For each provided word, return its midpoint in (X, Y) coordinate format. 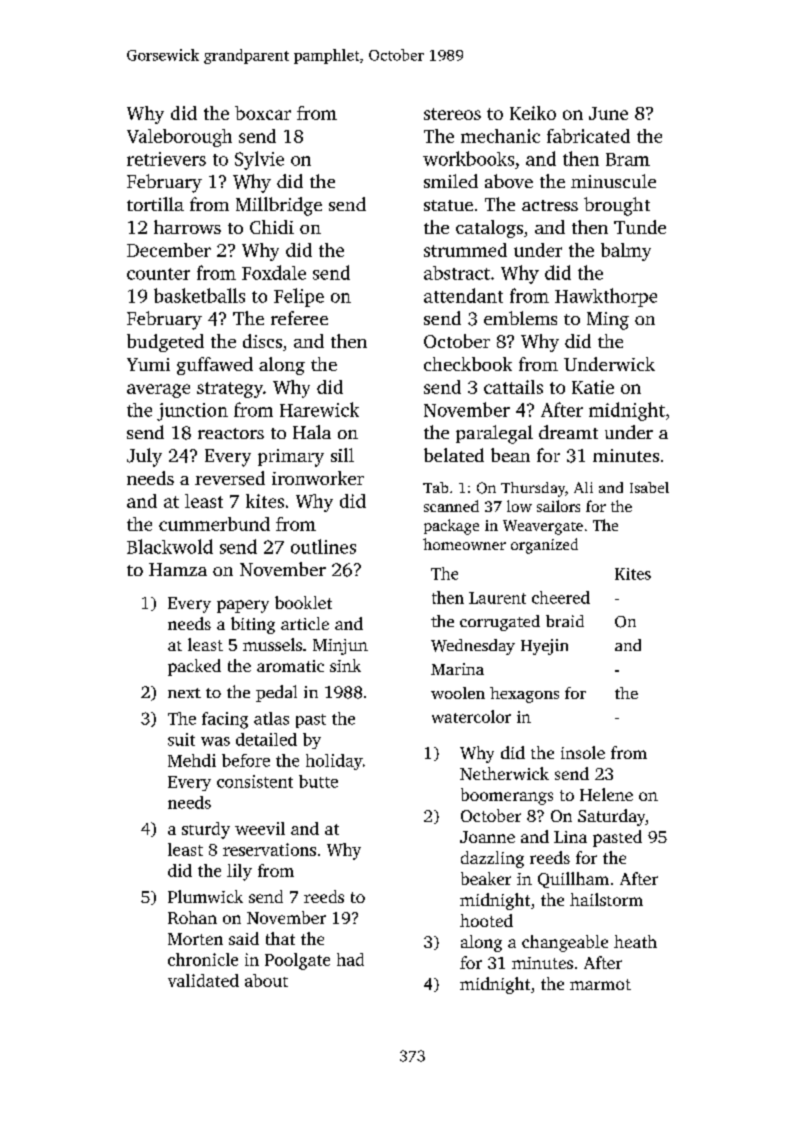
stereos (452, 114)
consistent (255, 781)
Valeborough (179, 138)
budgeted (165, 343)
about (266, 980)
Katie (593, 387)
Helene (606, 794)
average (158, 391)
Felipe (299, 297)
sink (345, 665)
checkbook (468, 364)
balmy (626, 252)
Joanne (487, 837)
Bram (628, 159)
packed (194, 667)
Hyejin (544, 647)
